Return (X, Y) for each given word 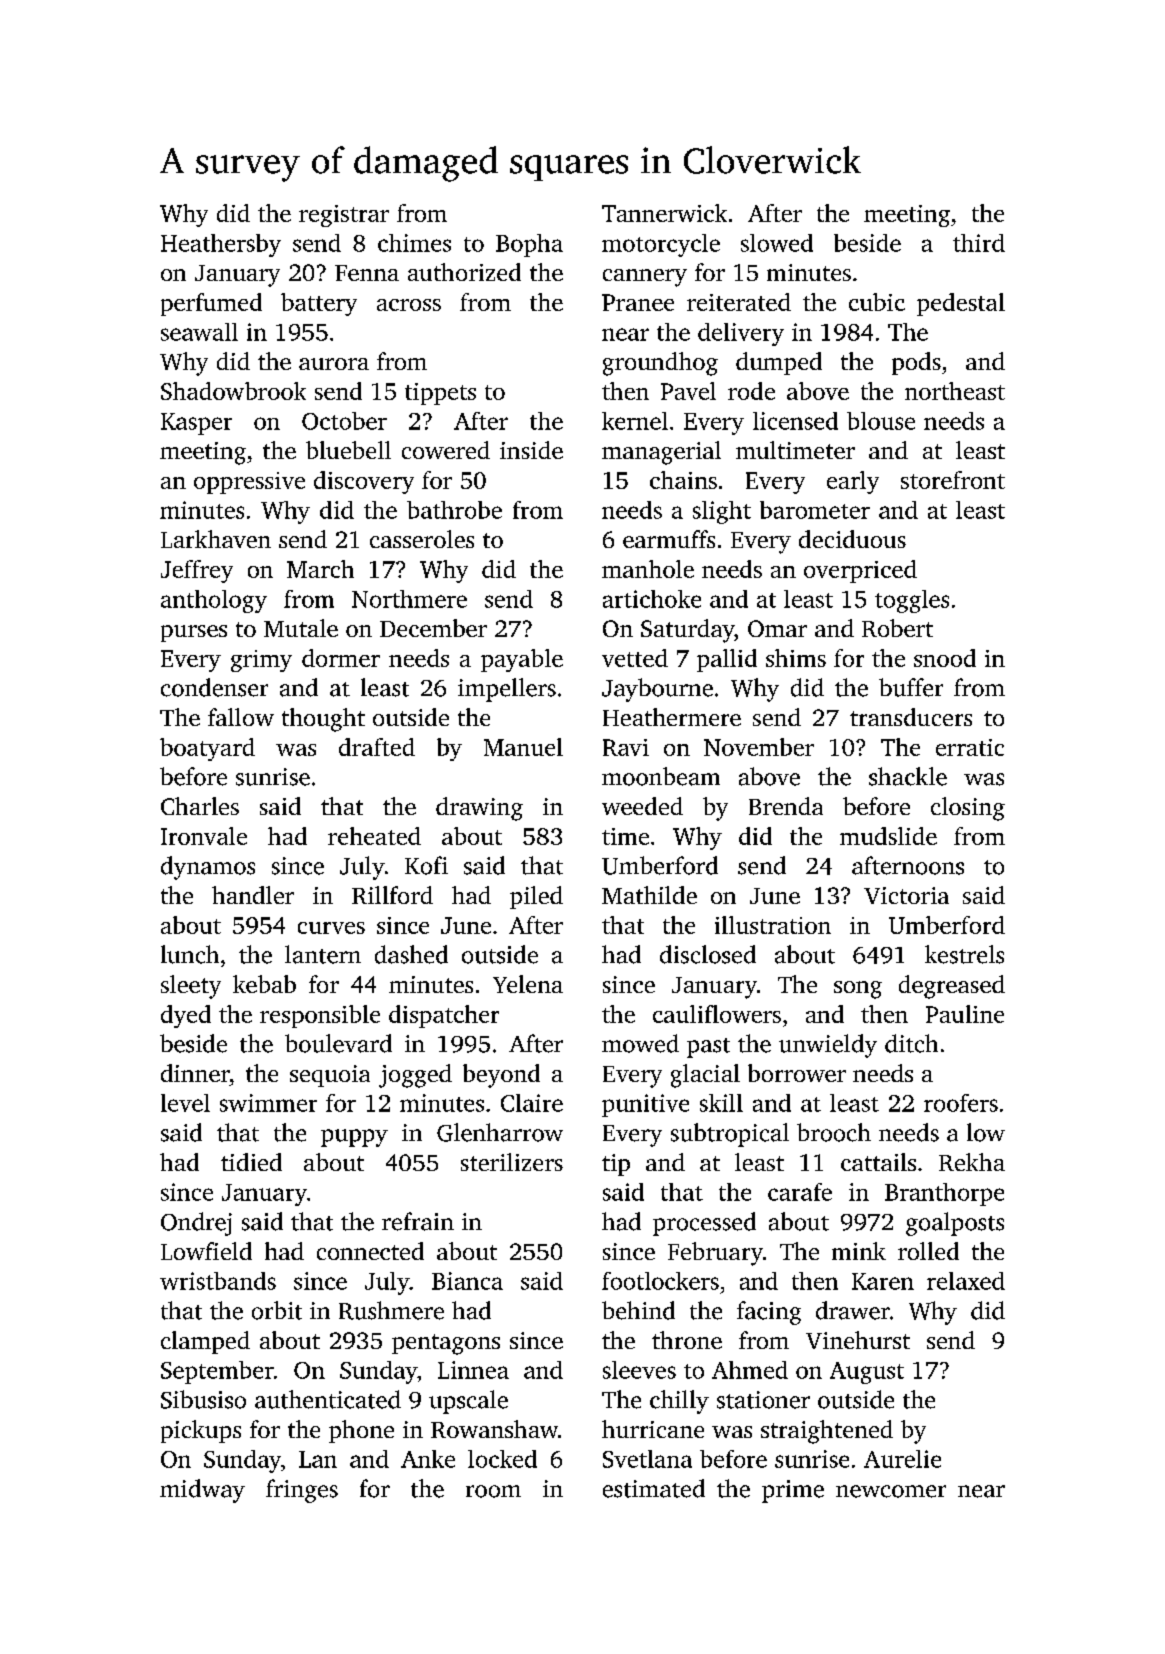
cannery (645, 278)
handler (253, 895)
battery (319, 304)
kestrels (964, 954)
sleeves (639, 1370)
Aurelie (902, 1459)
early (853, 482)
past (708, 1048)
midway (202, 1491)
